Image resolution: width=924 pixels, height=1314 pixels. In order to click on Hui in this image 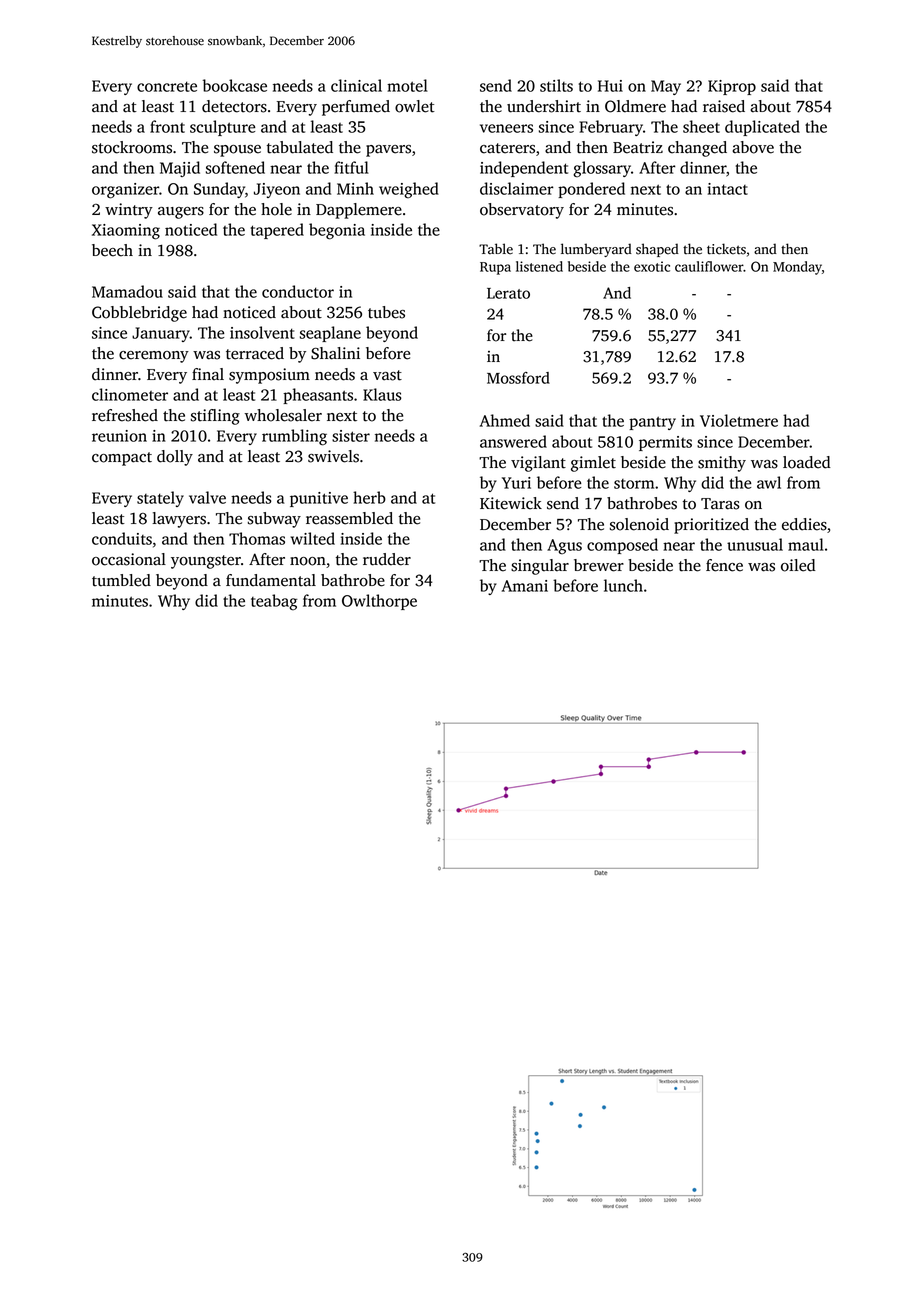, I will do `click(610, 86)`.
